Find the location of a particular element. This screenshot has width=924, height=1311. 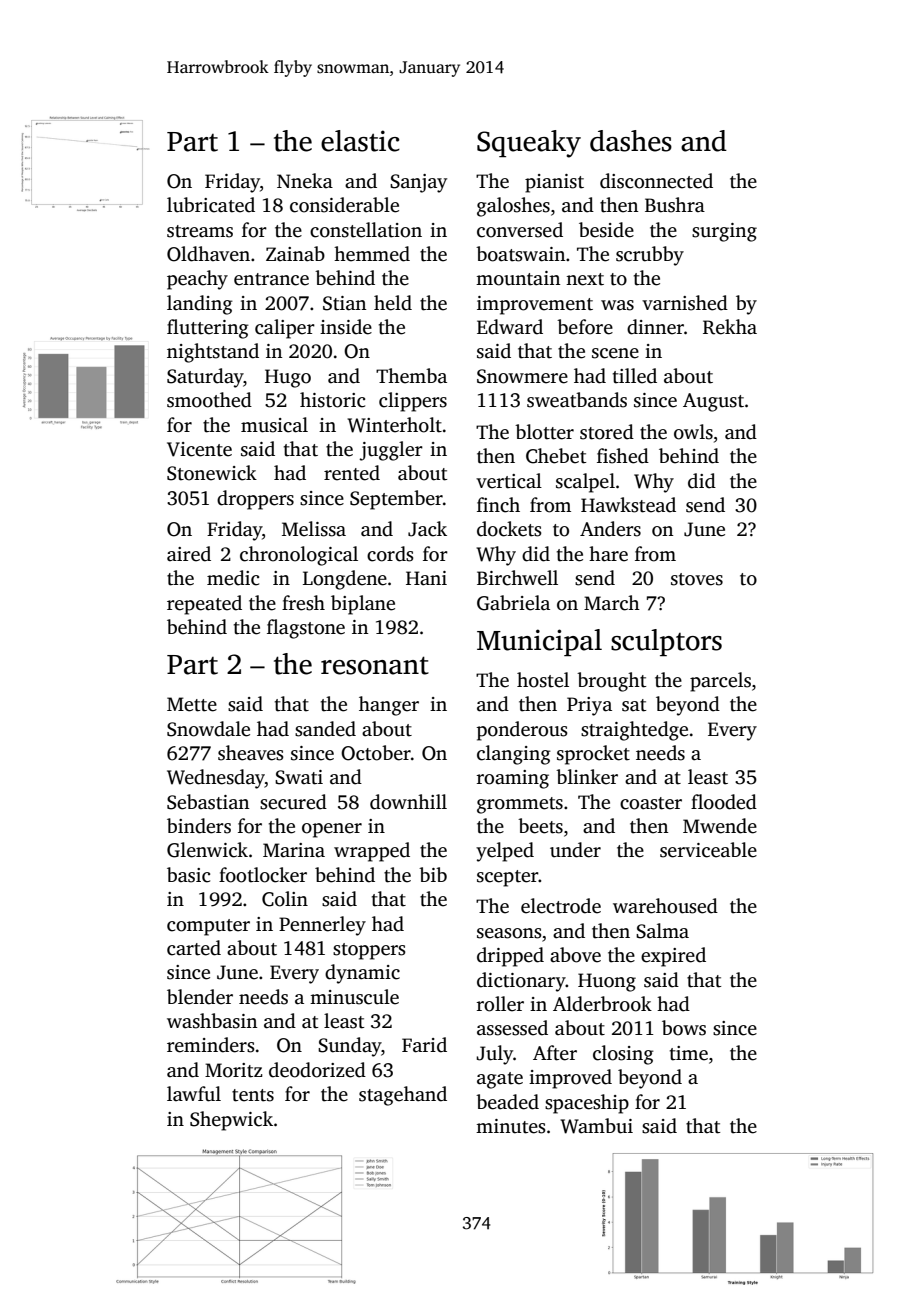

stoves is located at coordinates (697, 579).
